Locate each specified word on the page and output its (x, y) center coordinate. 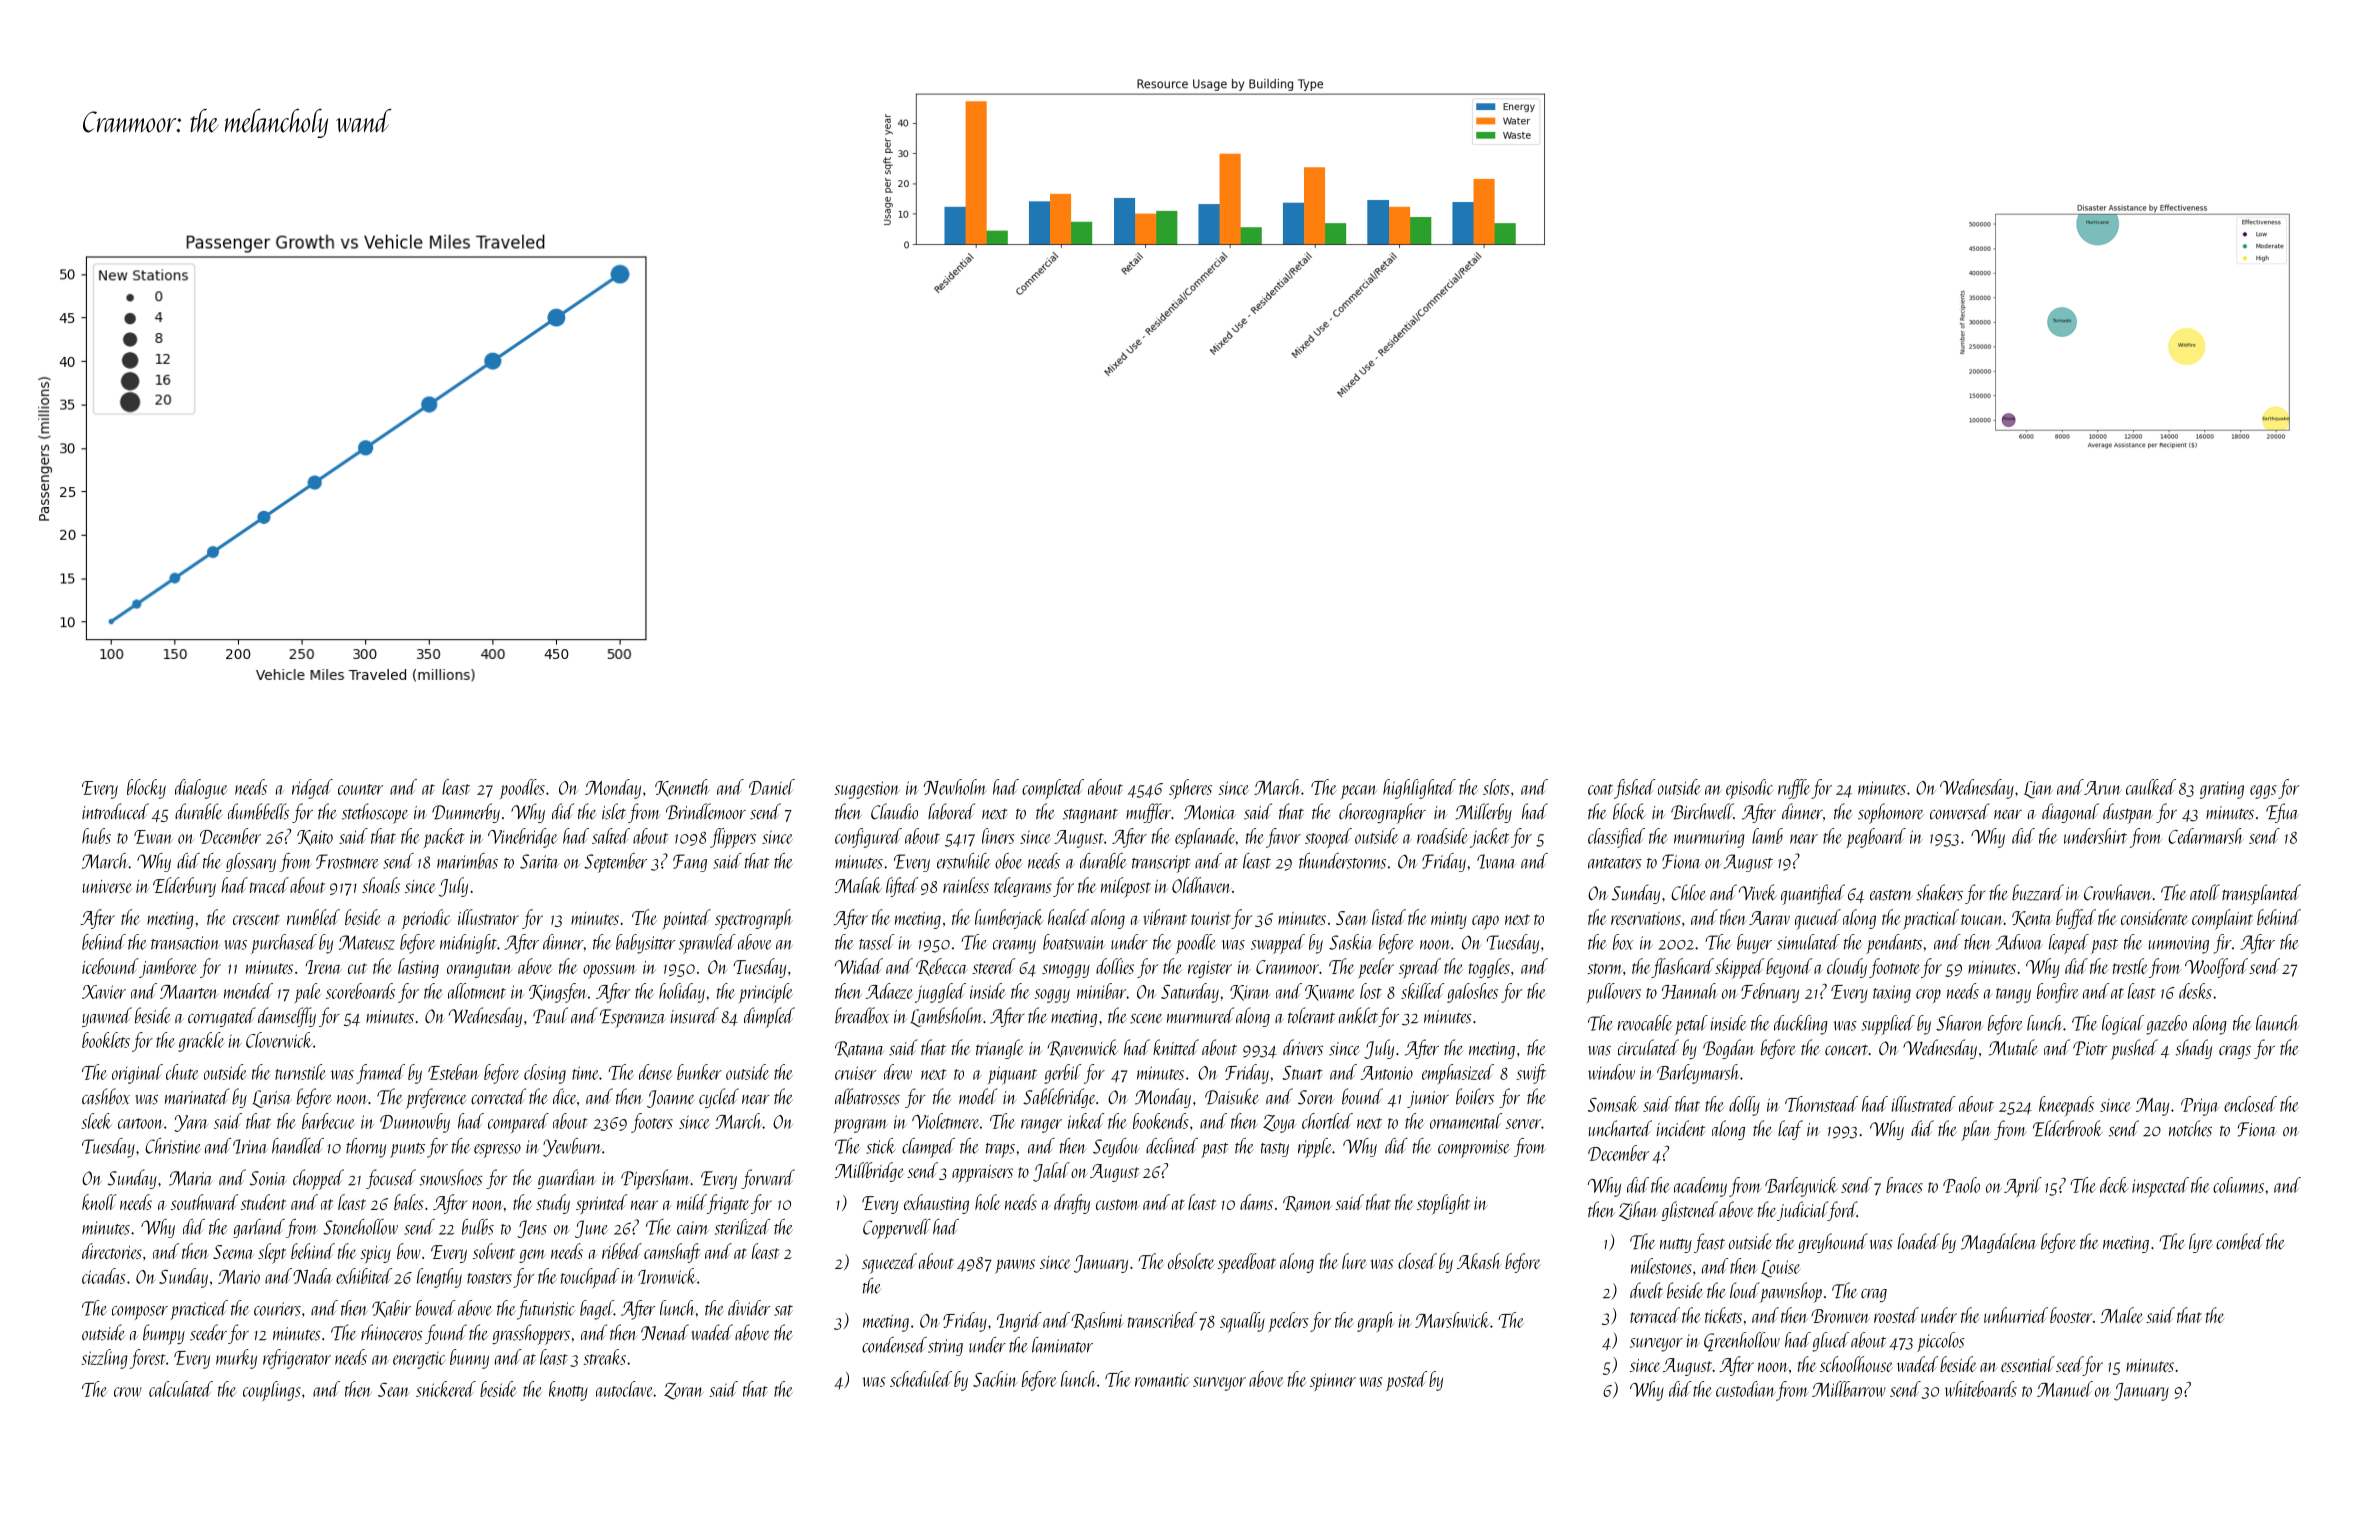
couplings (272, 1391)
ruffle (1794, 789)
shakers (1940, 892)
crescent (256, 919)
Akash (1479, 1261)
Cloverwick (279, 1040)
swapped (1278, 944)
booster (2071, 1315)
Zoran (683, 1391)
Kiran (1250, 993)
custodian (1745, 1389)
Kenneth (682, 788)
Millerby (1484, 813)
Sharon (1959, 1023)
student (263, 1202)
